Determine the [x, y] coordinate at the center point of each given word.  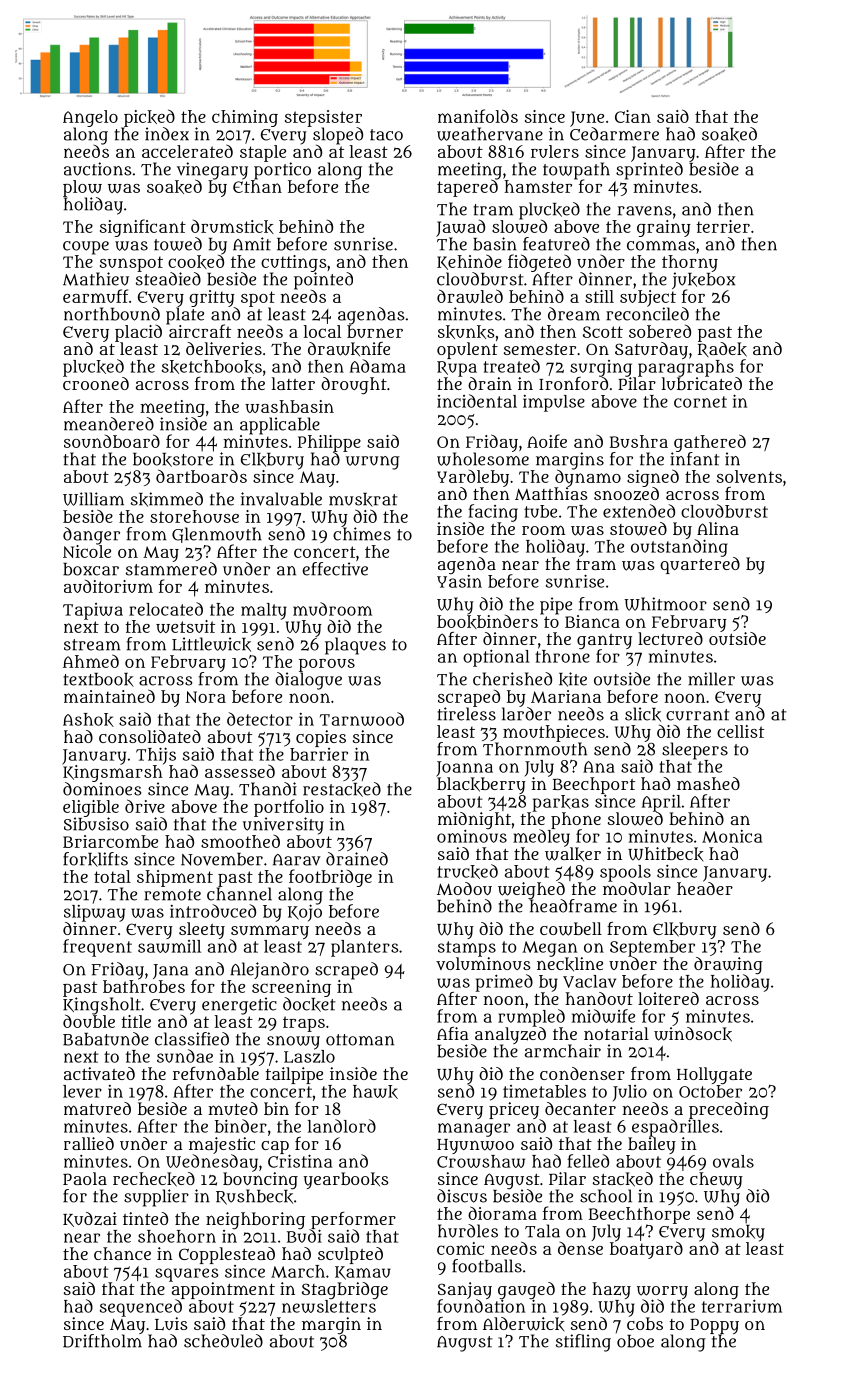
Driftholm [102, 1341]
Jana [170, 971]
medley [541, 838]
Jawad [460, 228]
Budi [304, 1236]
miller [711, 679]
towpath [576, 170]
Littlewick [211, 644]
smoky [738, 1233]
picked [149, 118]
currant [698, 715]
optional [496, 658]
